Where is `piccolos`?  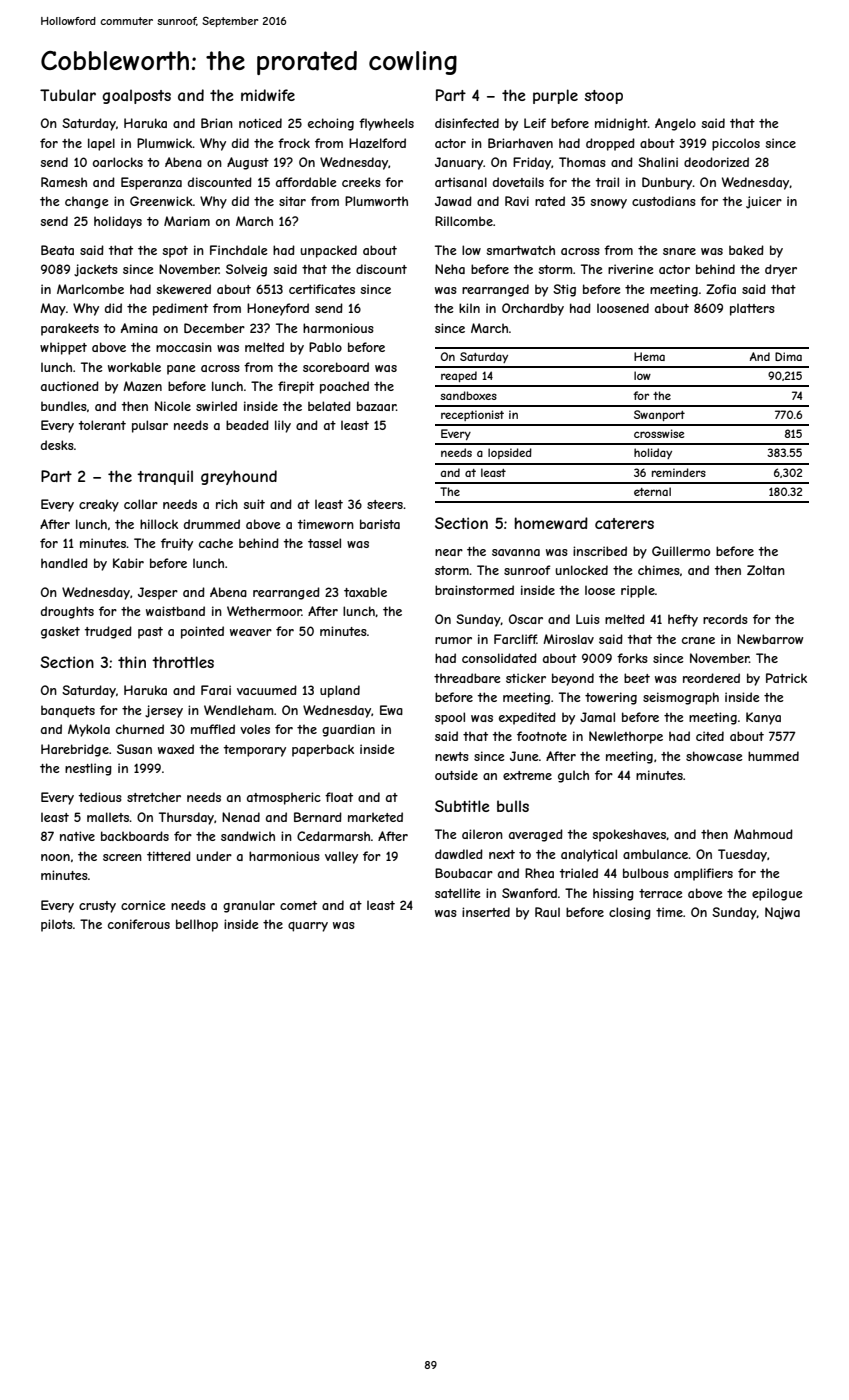 piccolos is located at coordinates (736, 144).
